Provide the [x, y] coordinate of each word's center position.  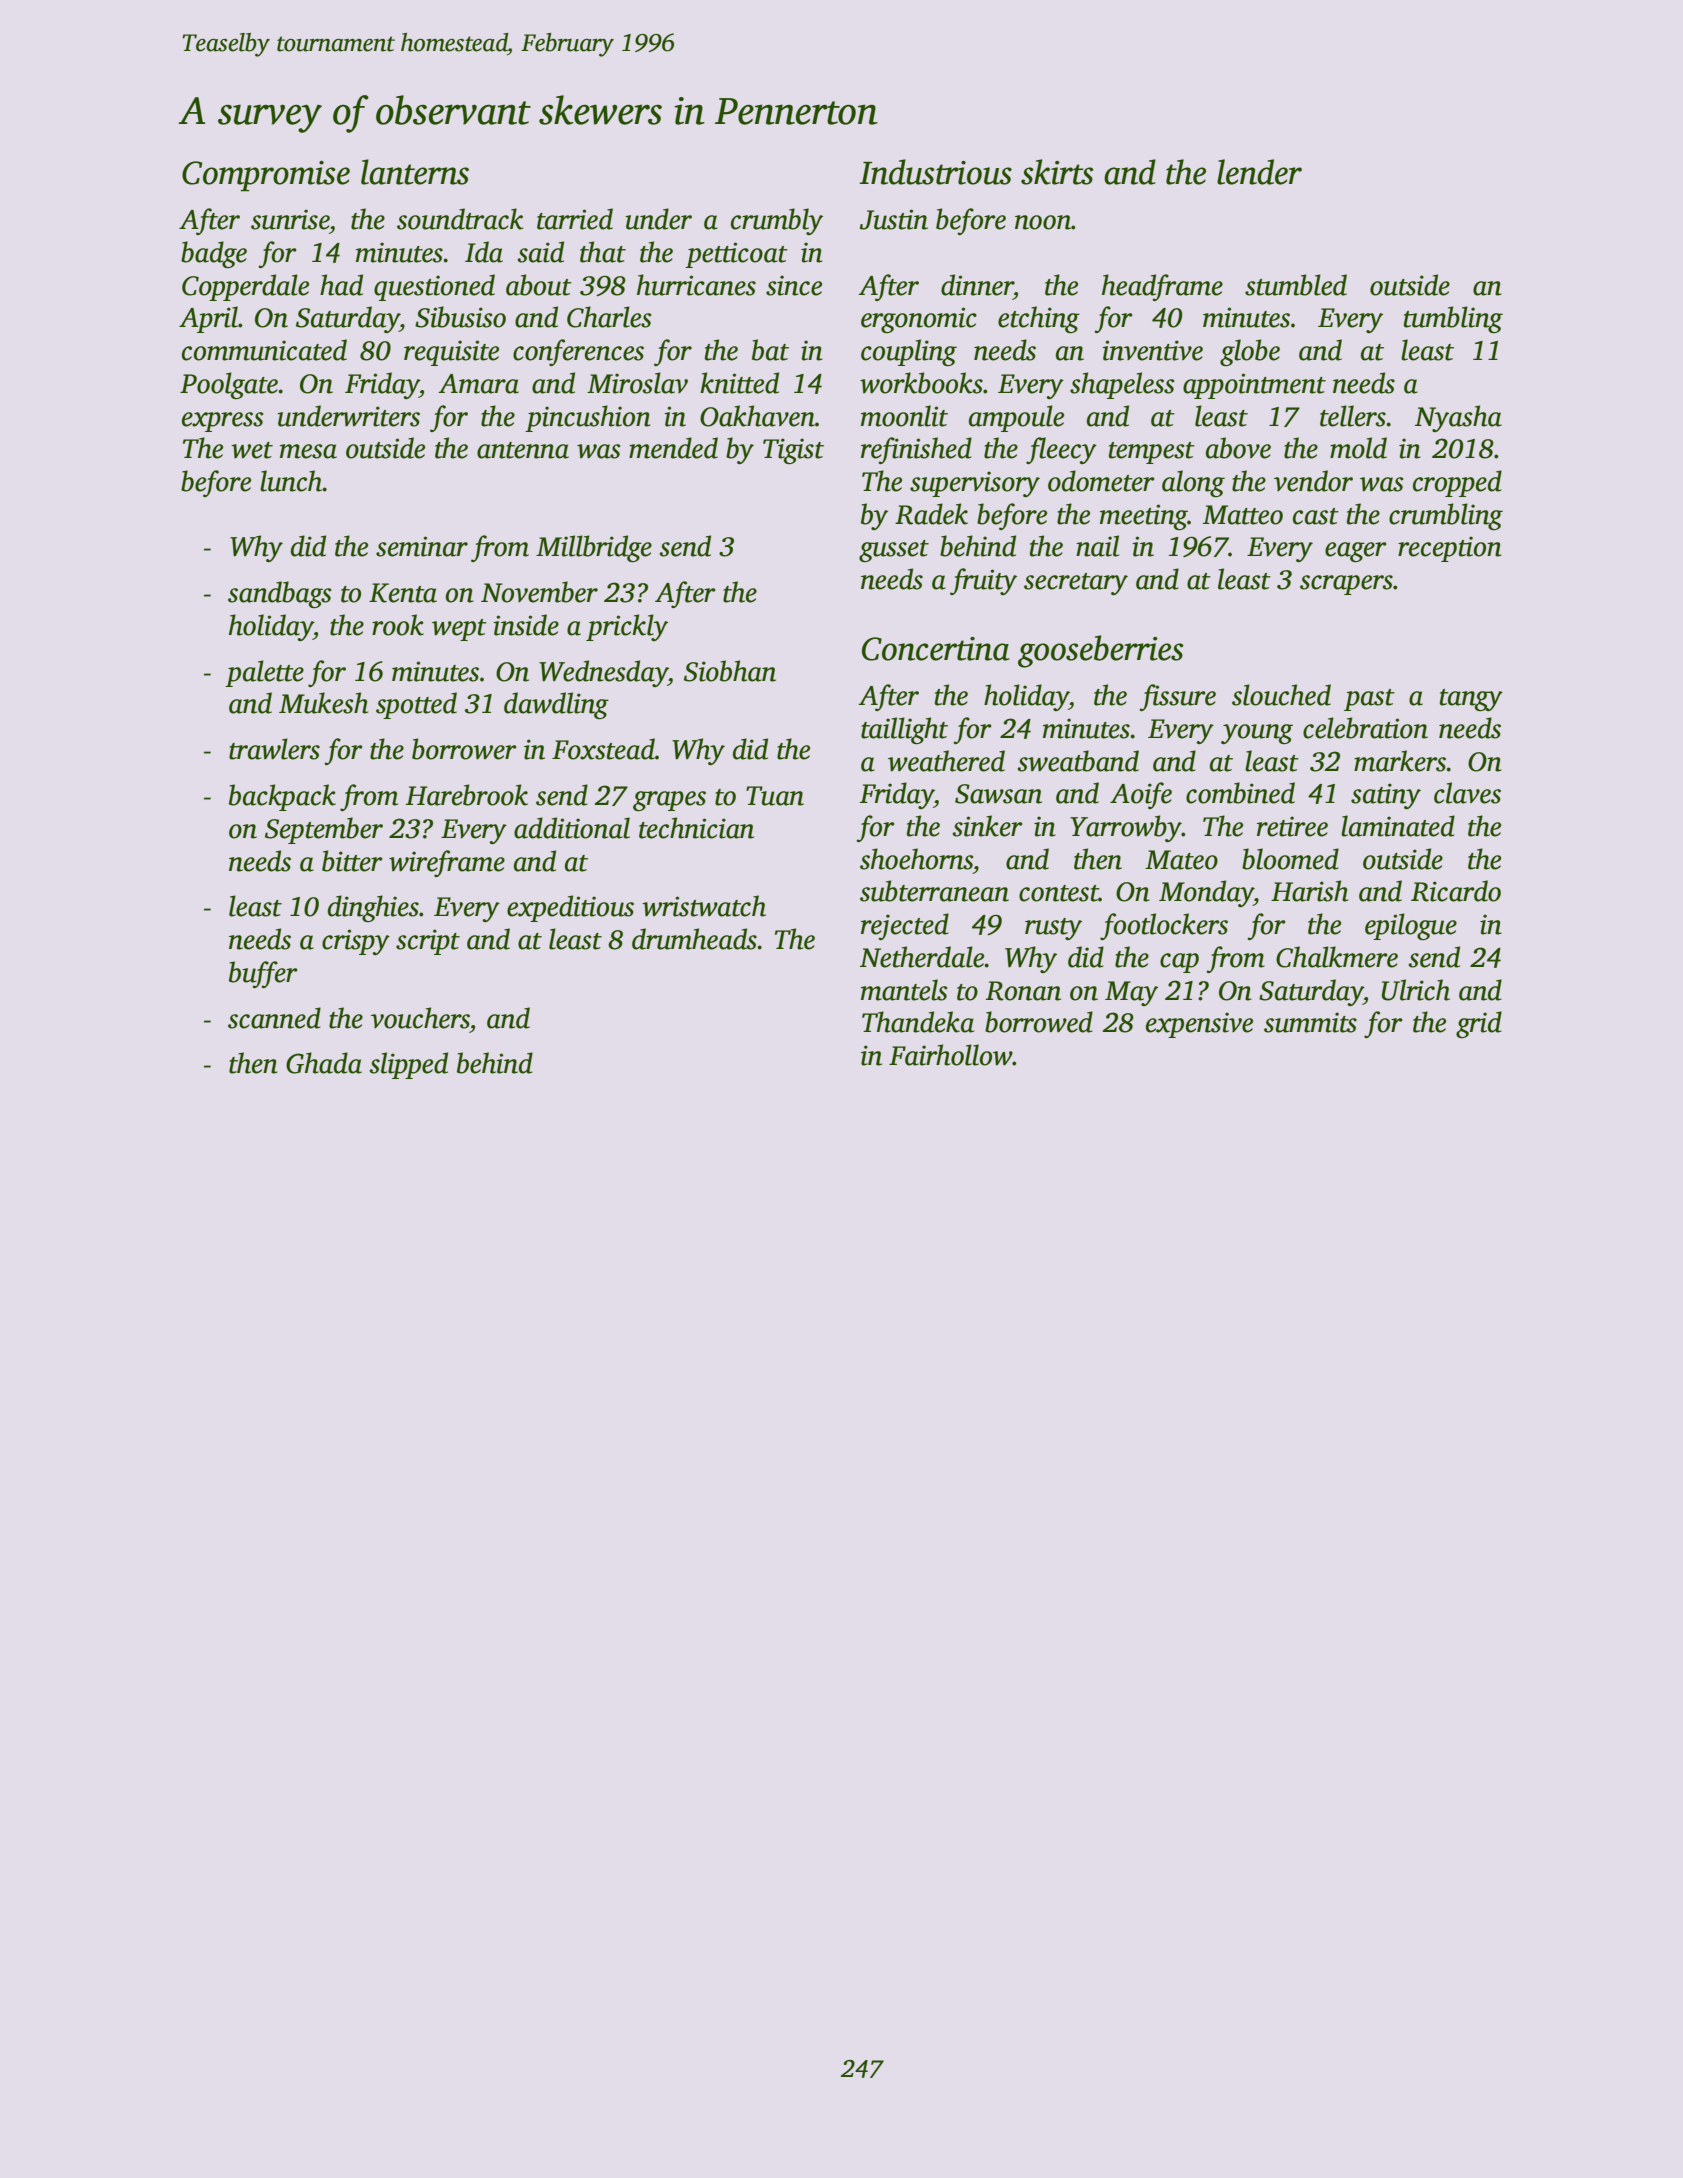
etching [1039, 319]
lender [1259, 172]
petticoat [736, 255]
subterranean [934, 891]
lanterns [415, 172]
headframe [1162, 287]
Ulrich [1416, 990]
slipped [408, 1065]
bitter [352, 861]
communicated [264, 350]
